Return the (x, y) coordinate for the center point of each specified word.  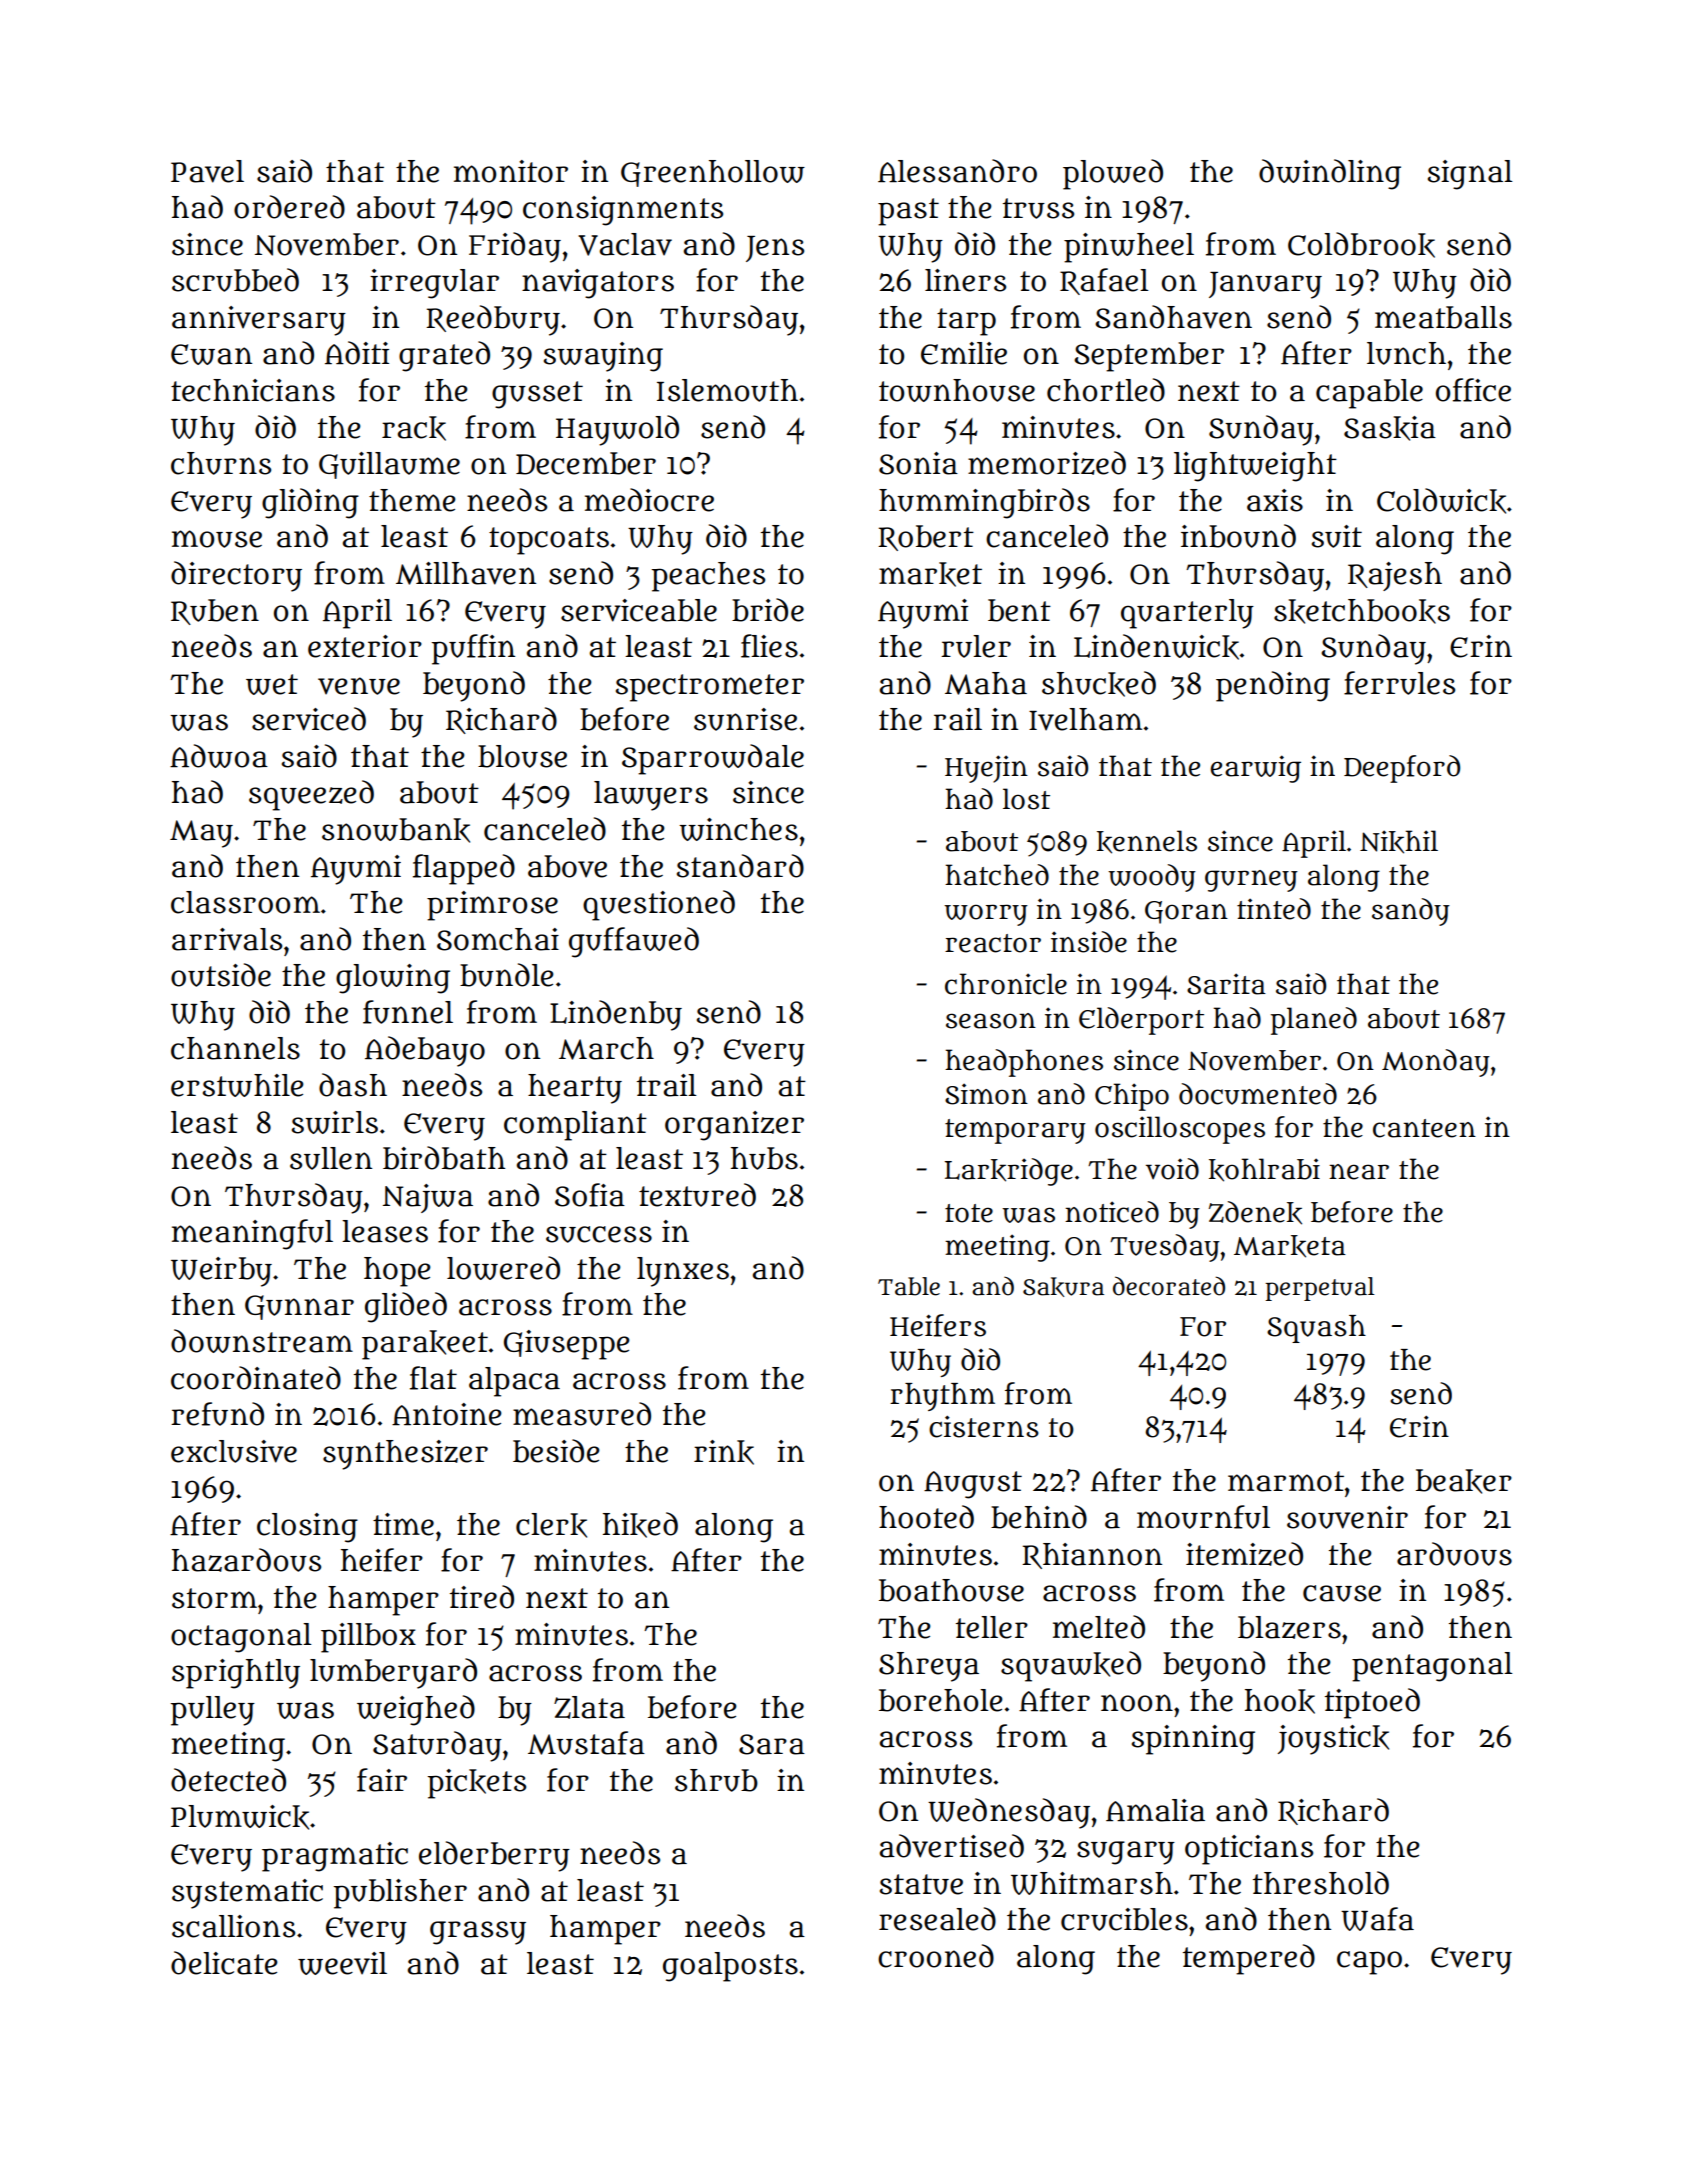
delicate (224, 1963)
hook (1280, 1701)
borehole (941, 1700)
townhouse (957, 390)
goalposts (730, 1967)
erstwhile (237, 1085)
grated (444, 356)
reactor (993, 943)
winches (738, 829)
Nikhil (1399, 842)
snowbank (396, 830)
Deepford (1402, 769)
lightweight (1255, 467)
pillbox (368, 1638)
